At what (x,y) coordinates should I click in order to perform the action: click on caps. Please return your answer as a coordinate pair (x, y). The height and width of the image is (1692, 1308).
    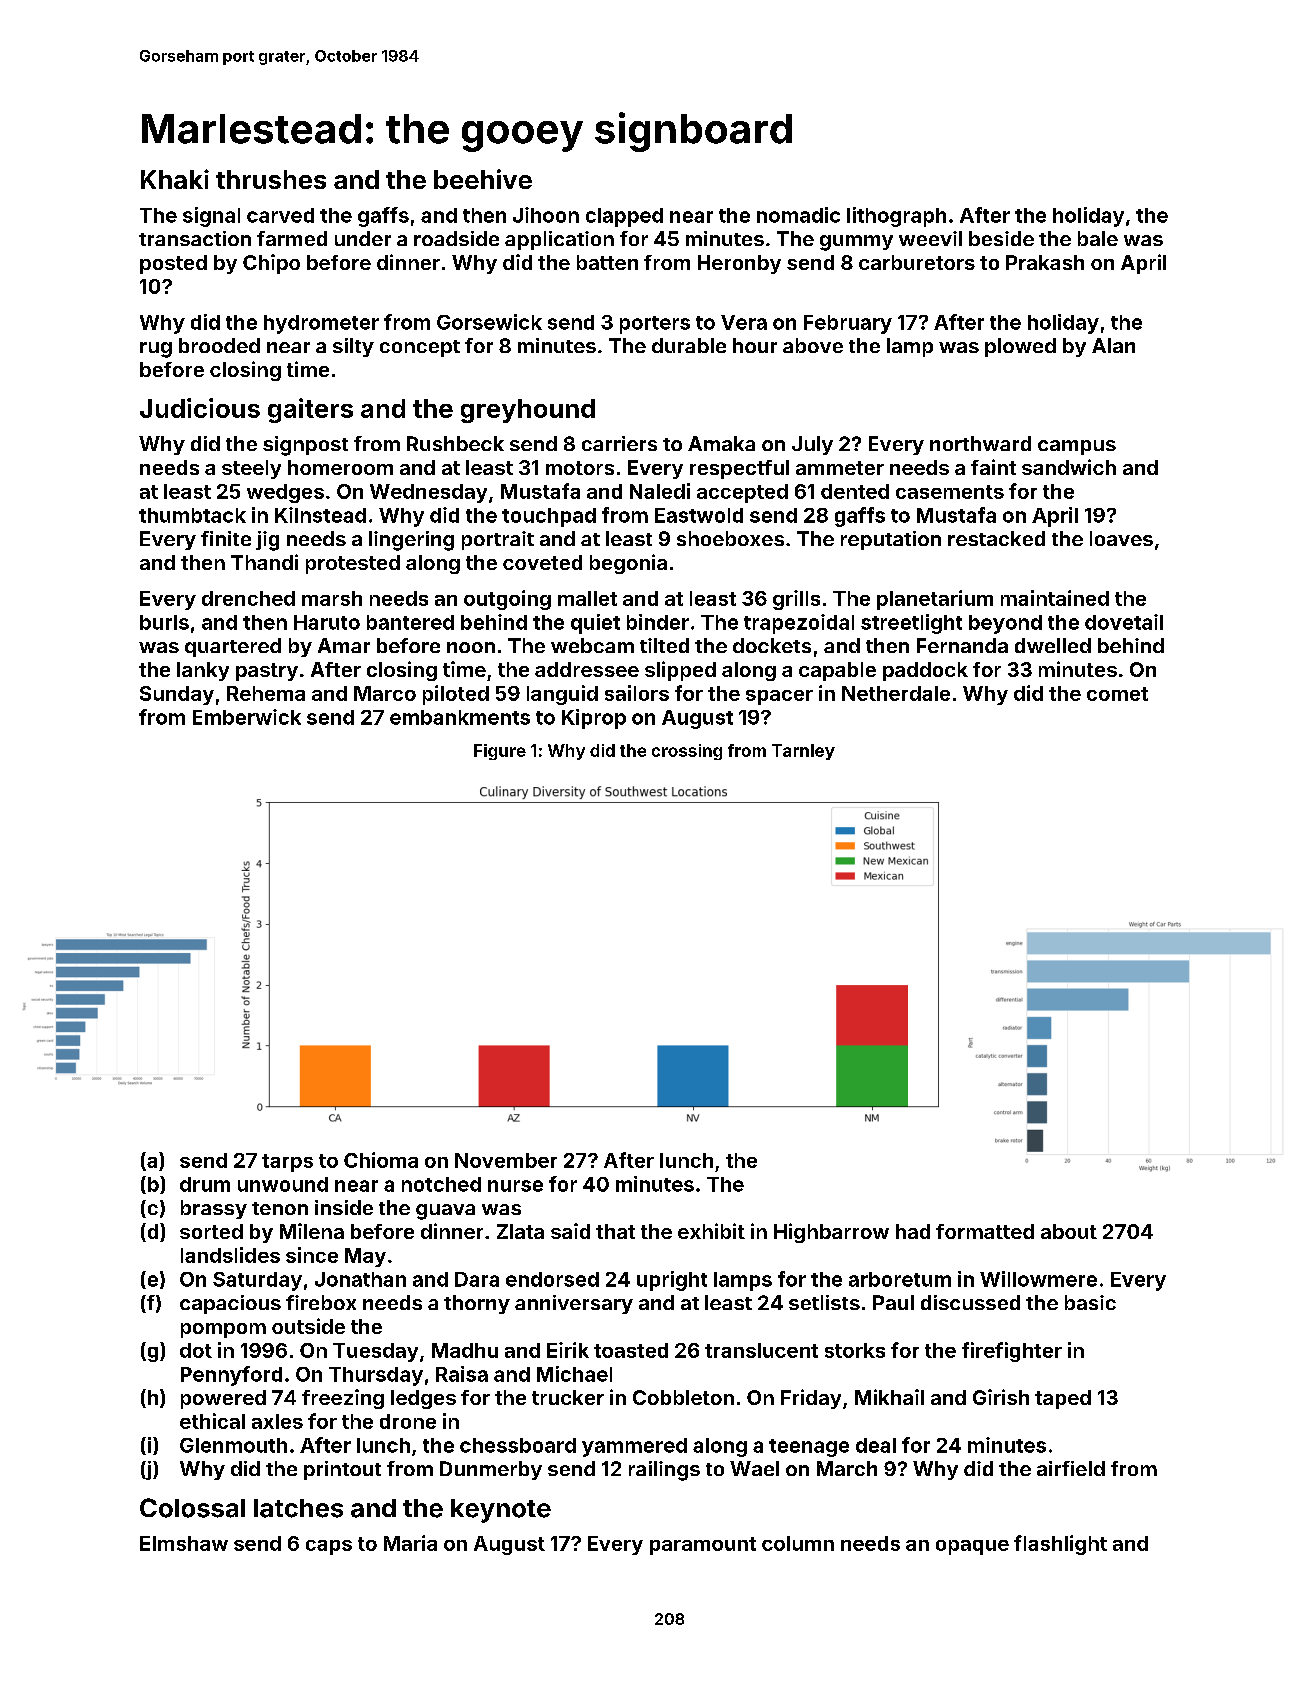
    Looking at the image, I should click on (329, 1547).
